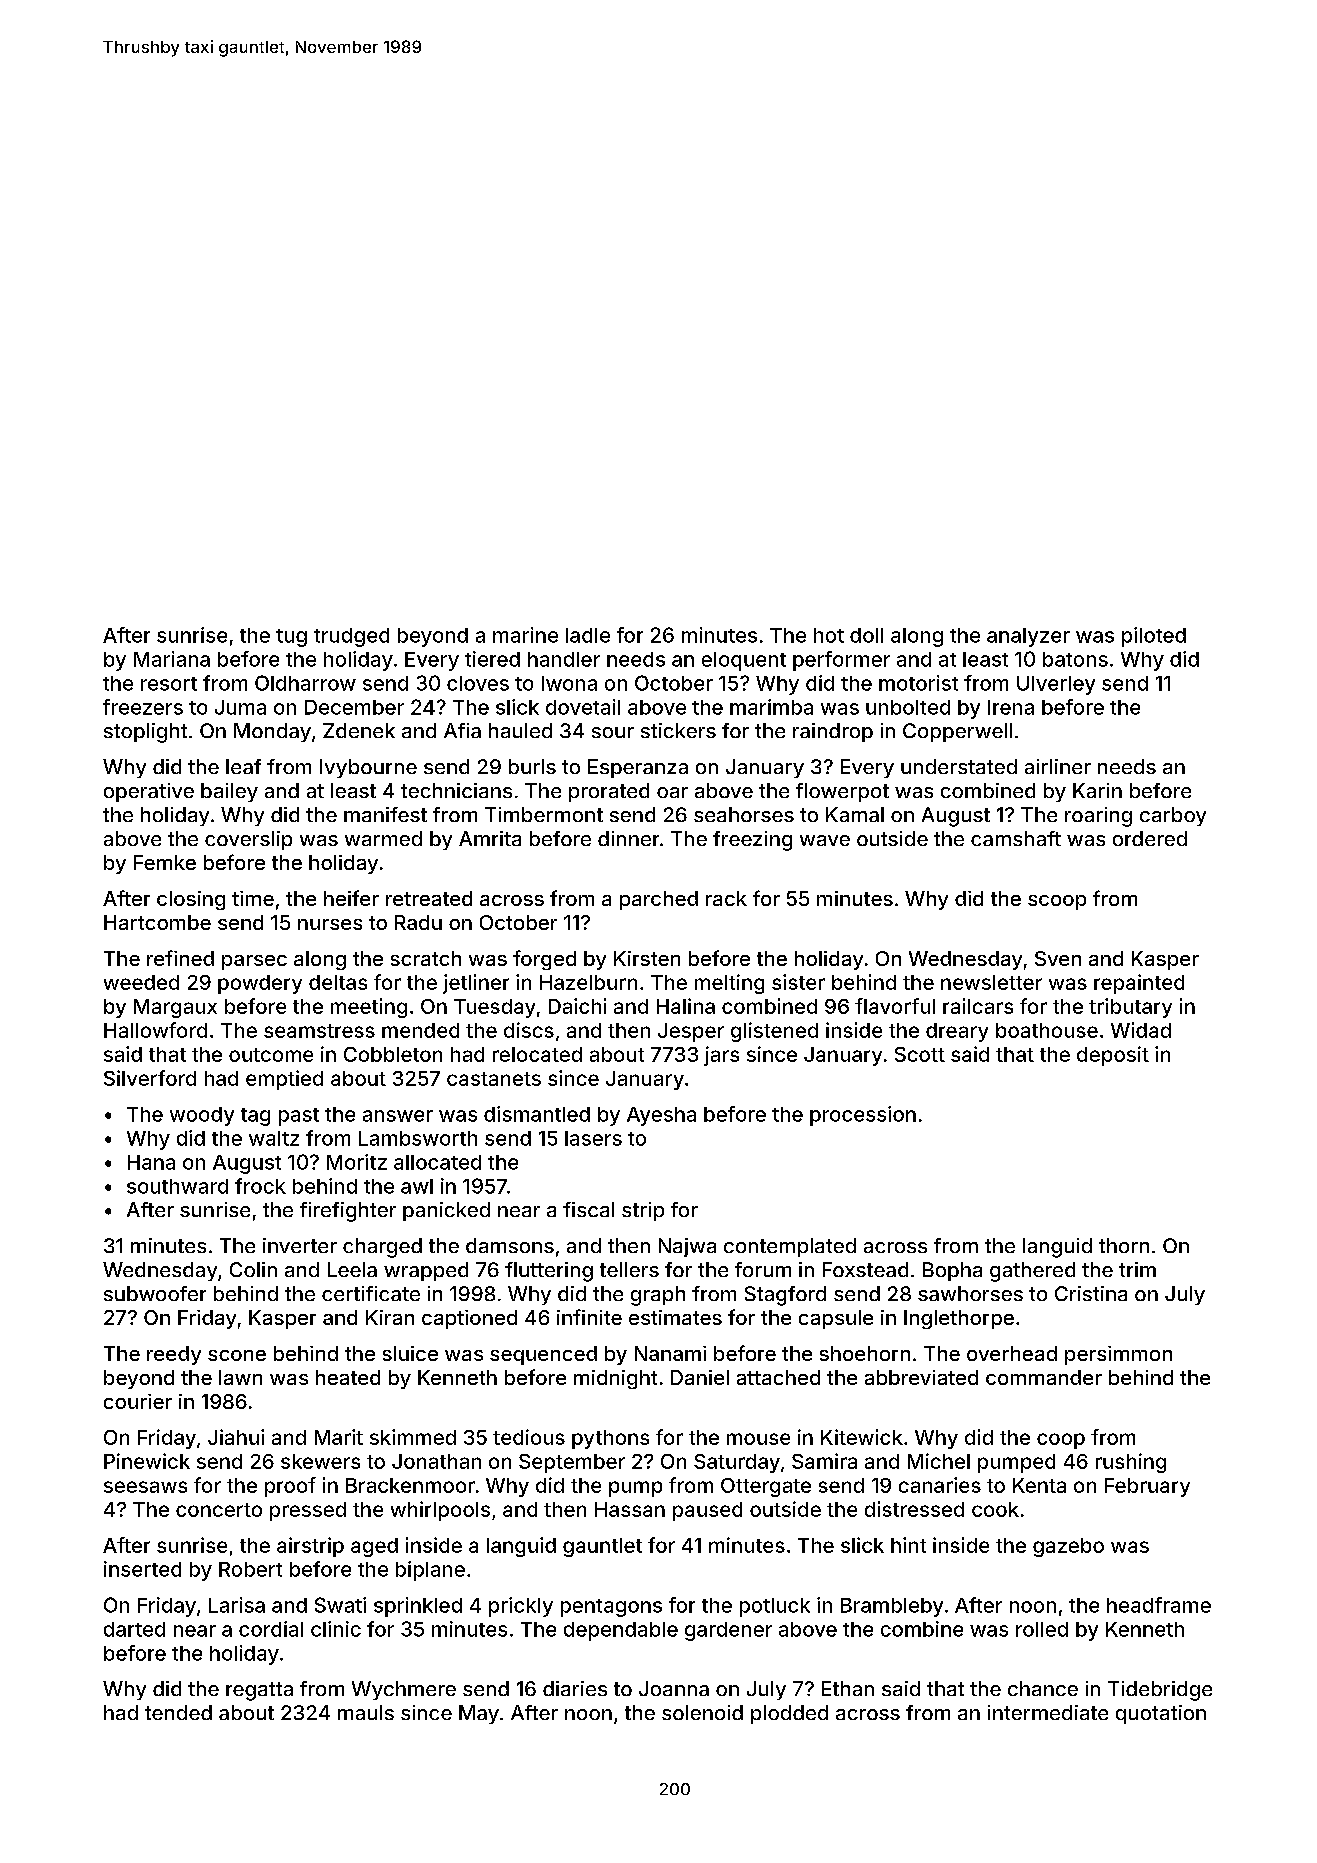  What do you see at coordinates (202, 1116) in the document?
I see `woody` at bounding box center [202, 1116].
